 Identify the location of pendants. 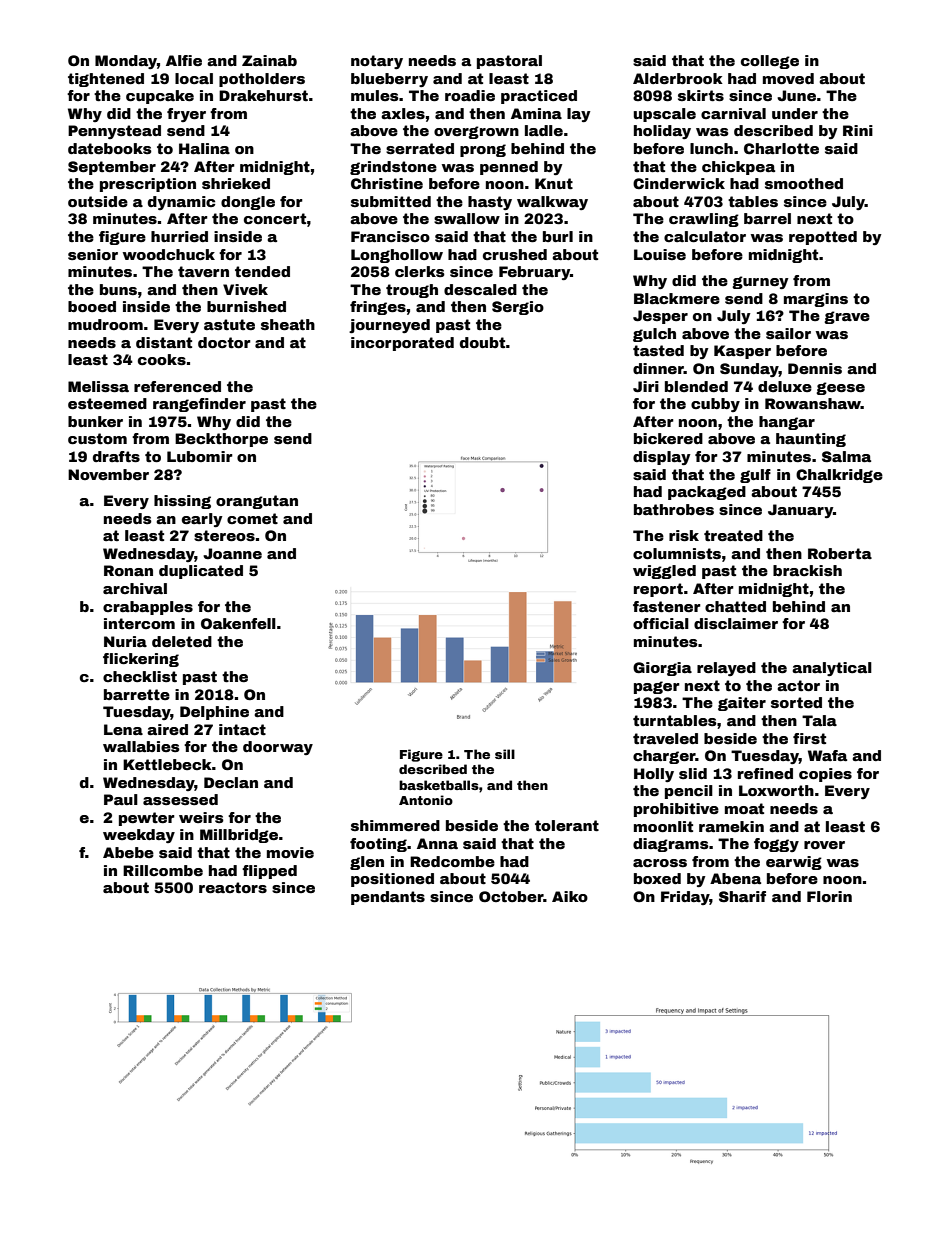
(388, 898).
